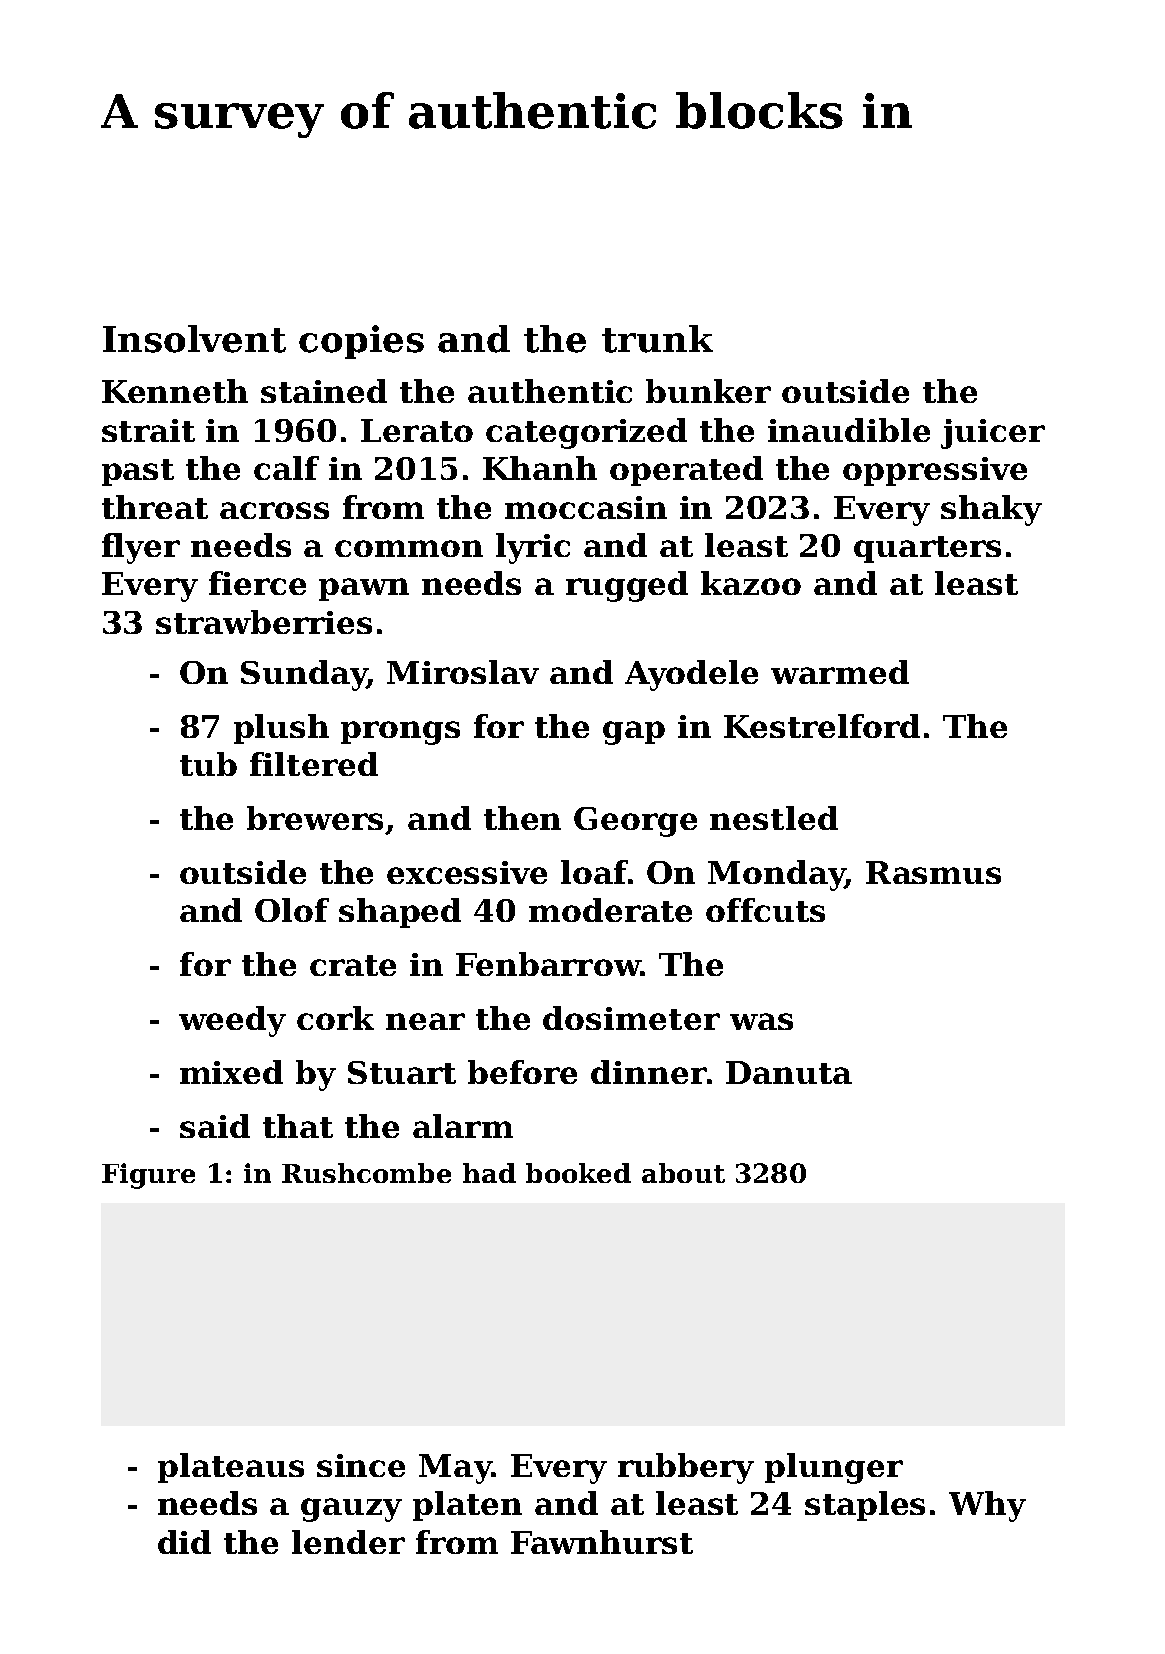  I want to click on Insolvent, so click(194, 339).
